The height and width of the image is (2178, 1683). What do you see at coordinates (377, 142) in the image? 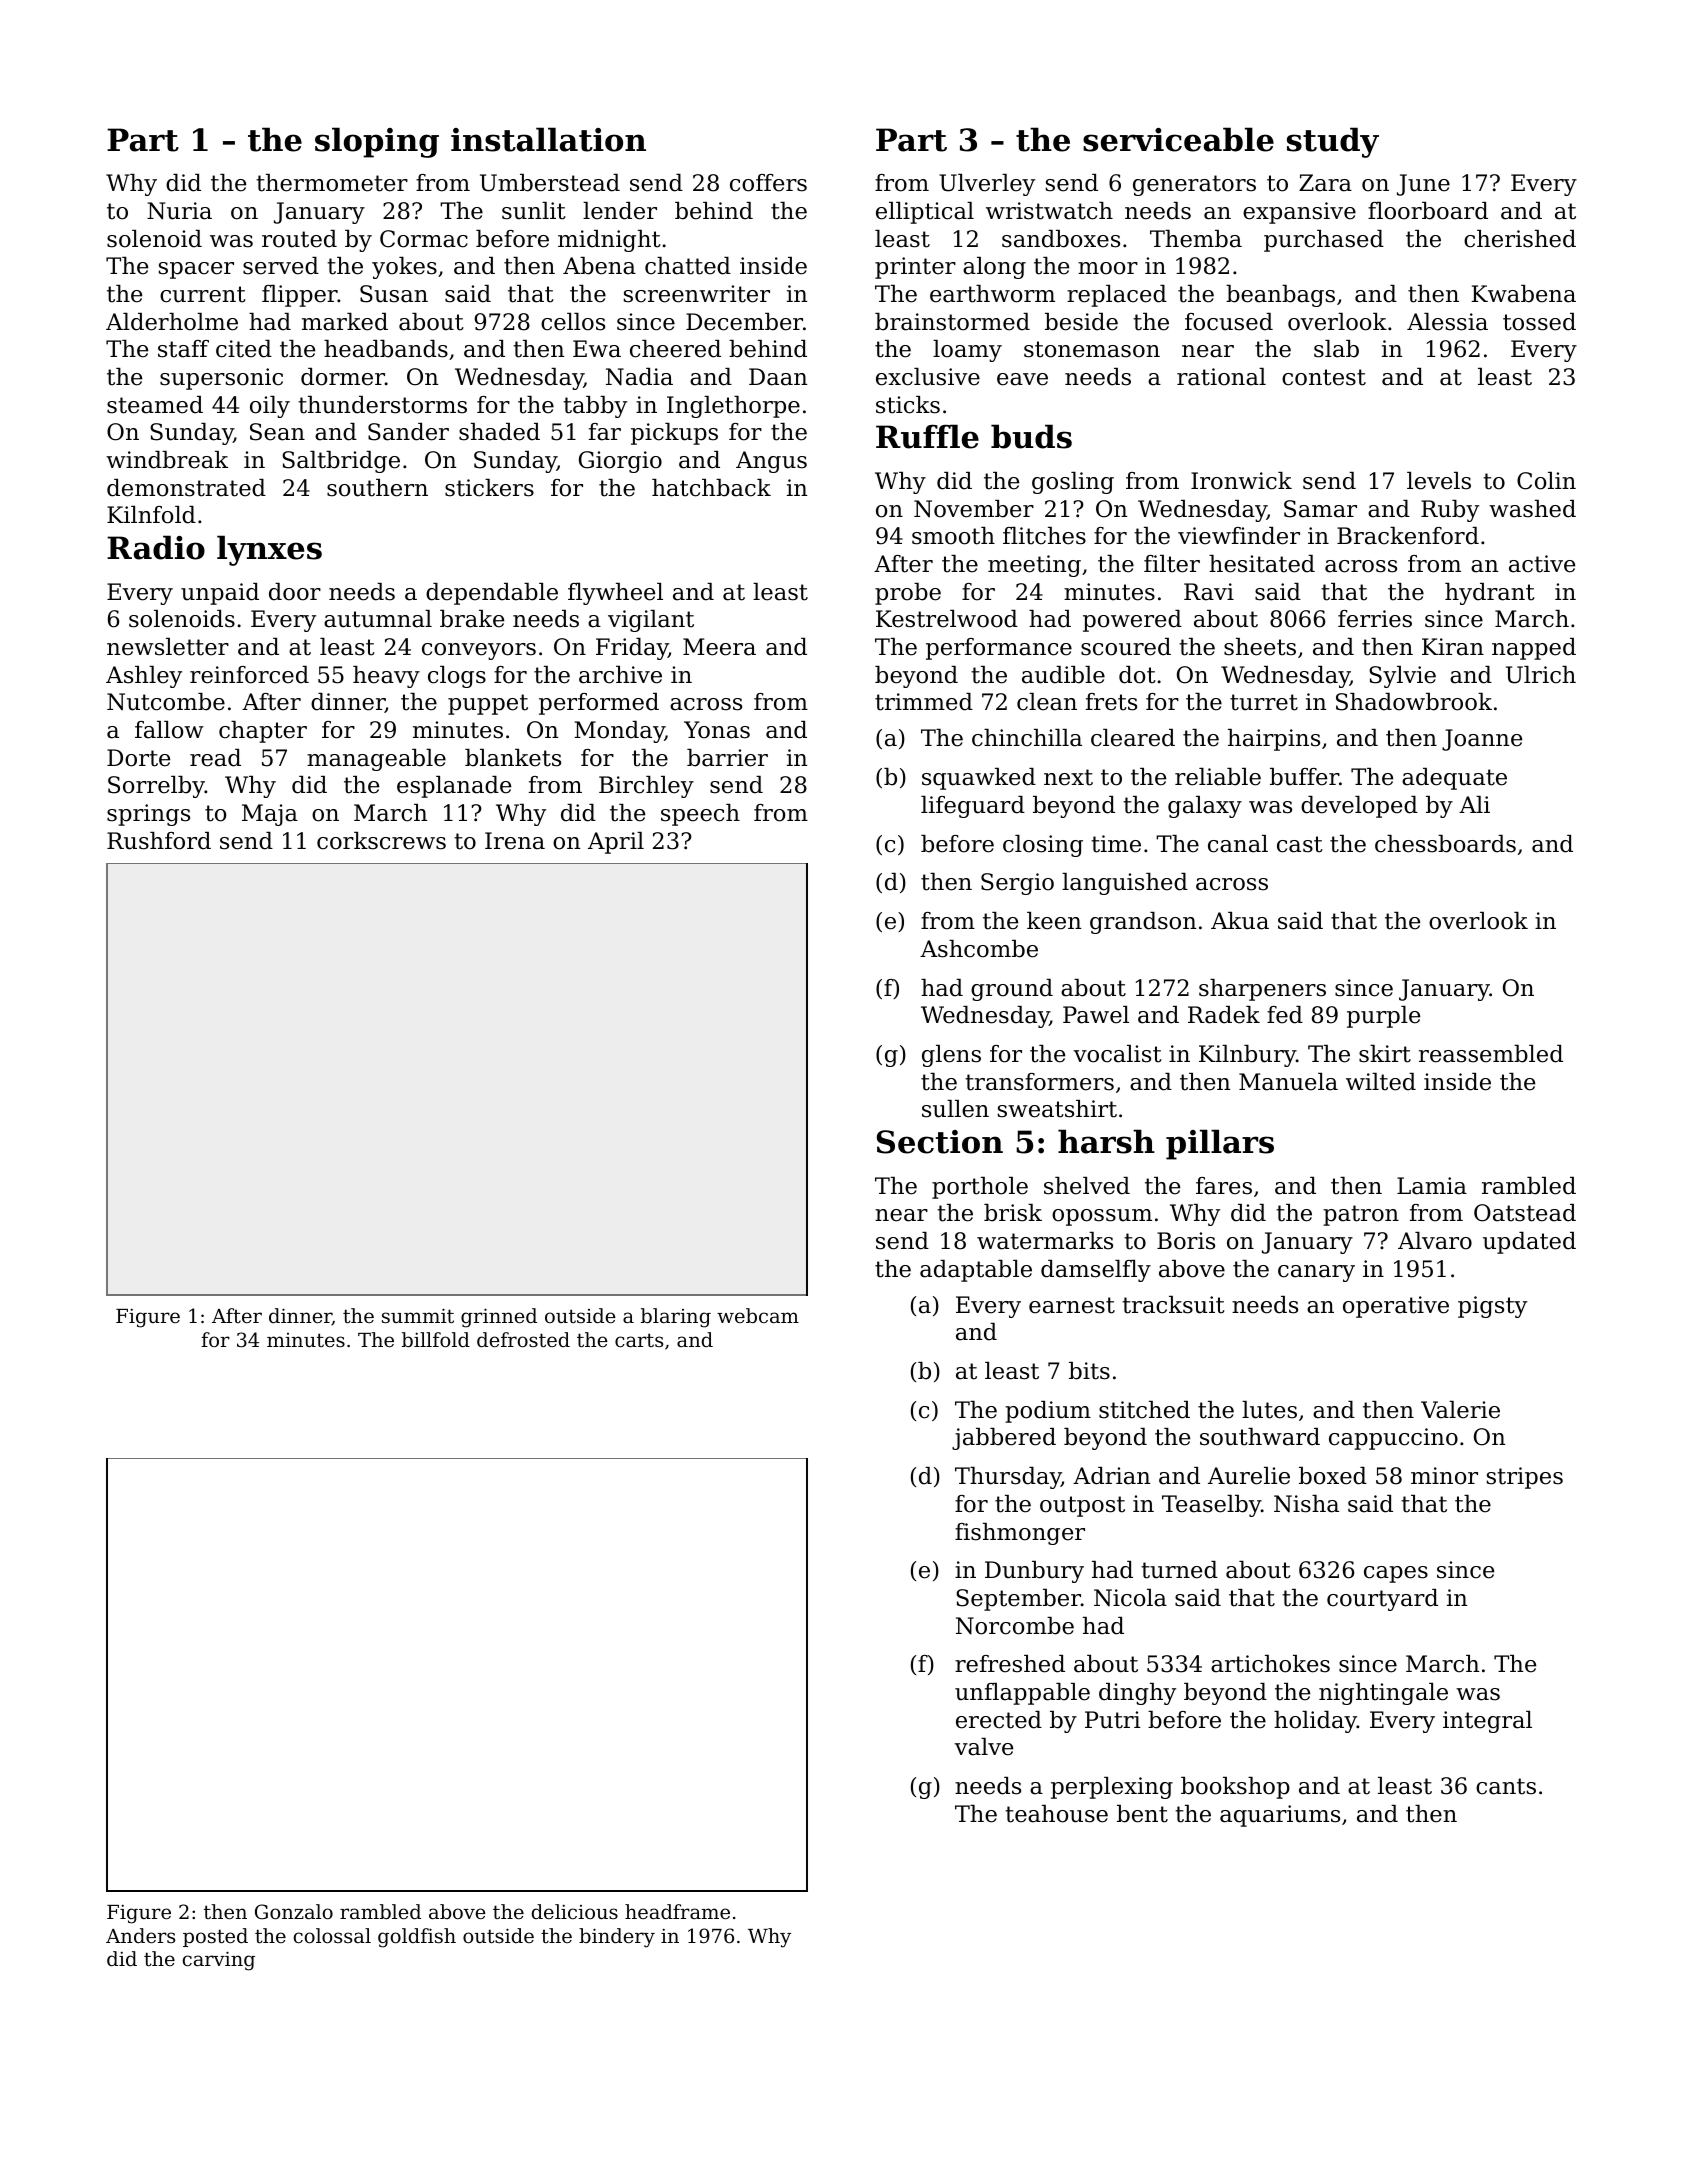
I see `sloping` at bounding box center [377, 142].
